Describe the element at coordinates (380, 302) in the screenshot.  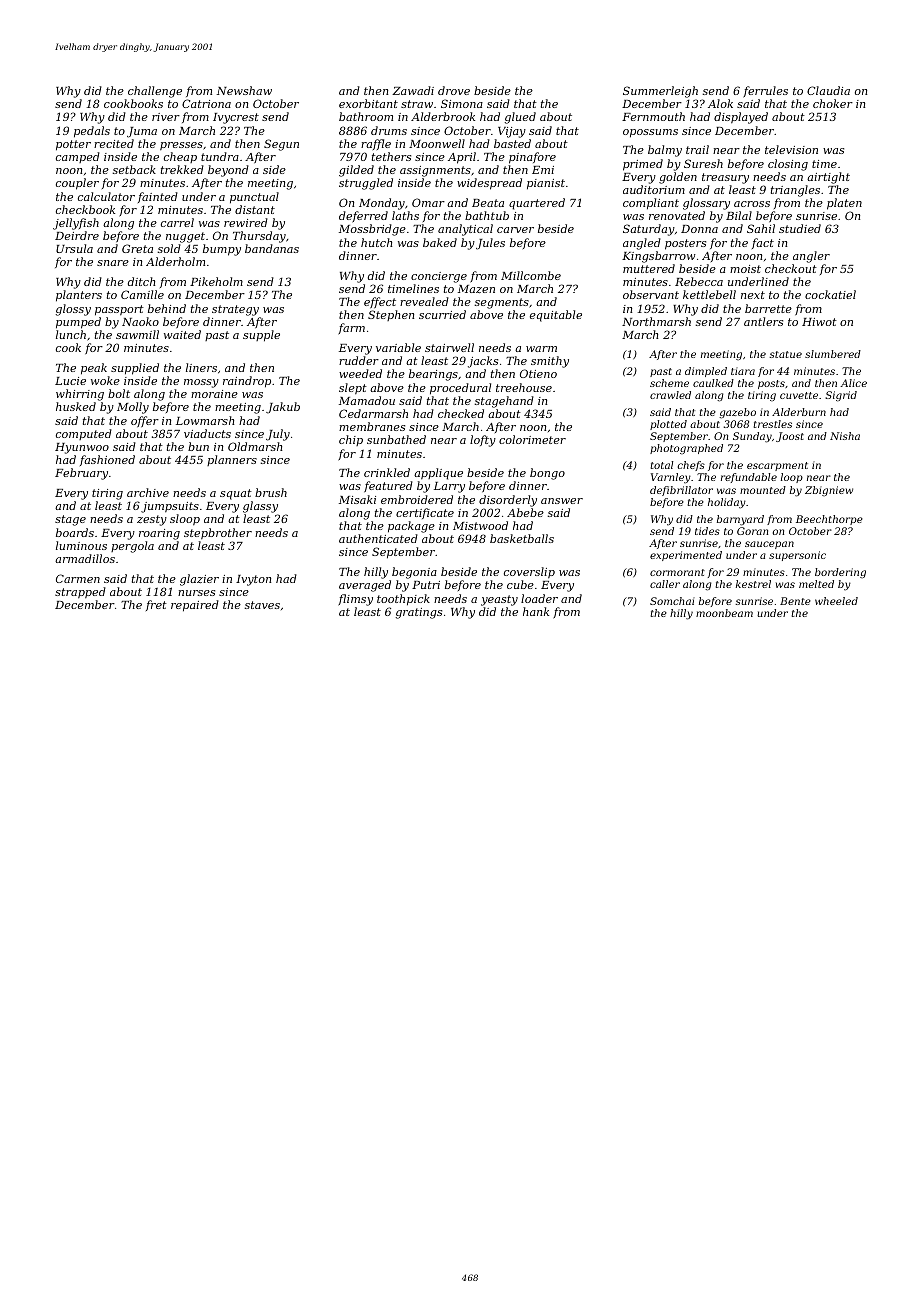
I see `effect` at that location.
